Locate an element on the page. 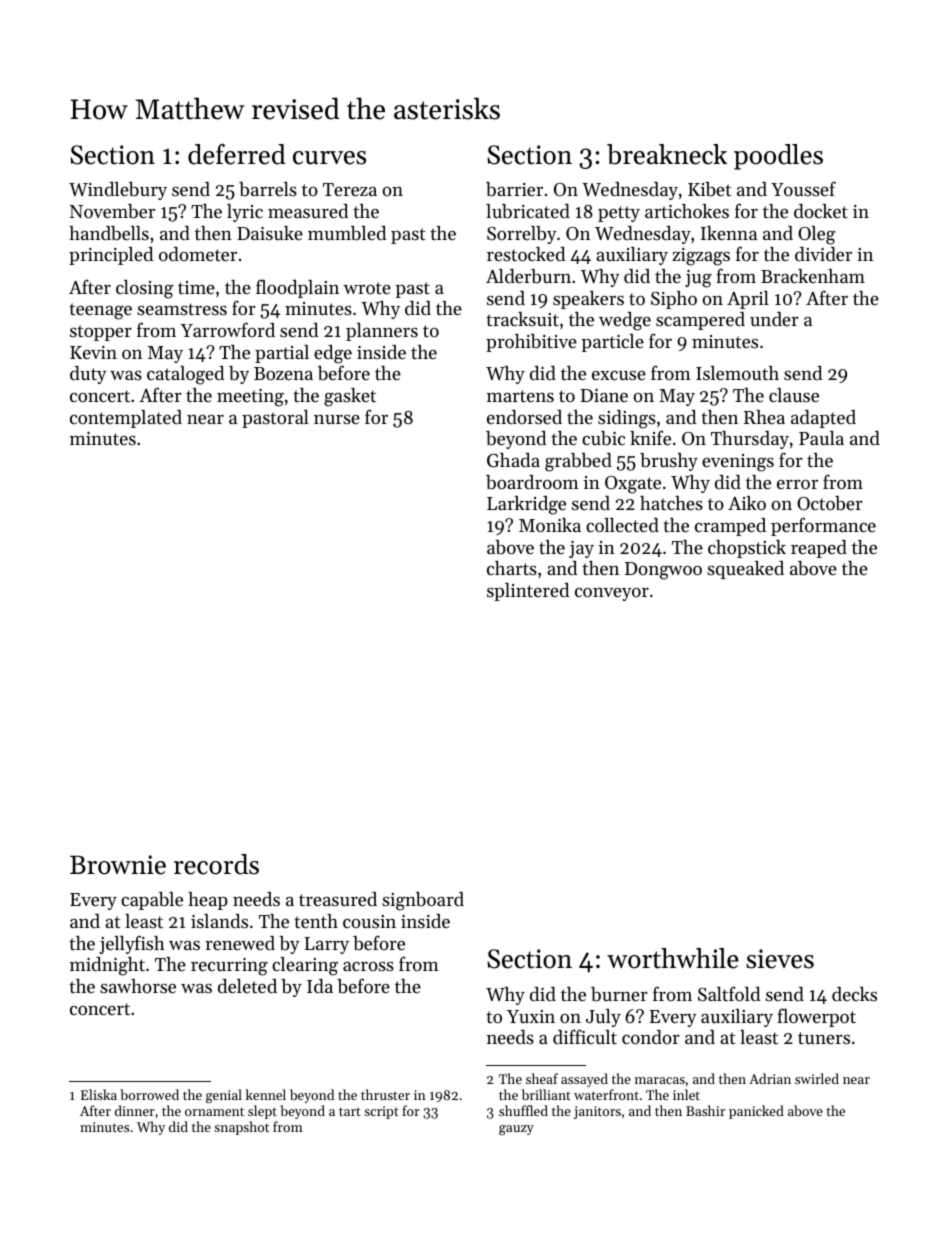  curves is located at coordinates (329, 158).
